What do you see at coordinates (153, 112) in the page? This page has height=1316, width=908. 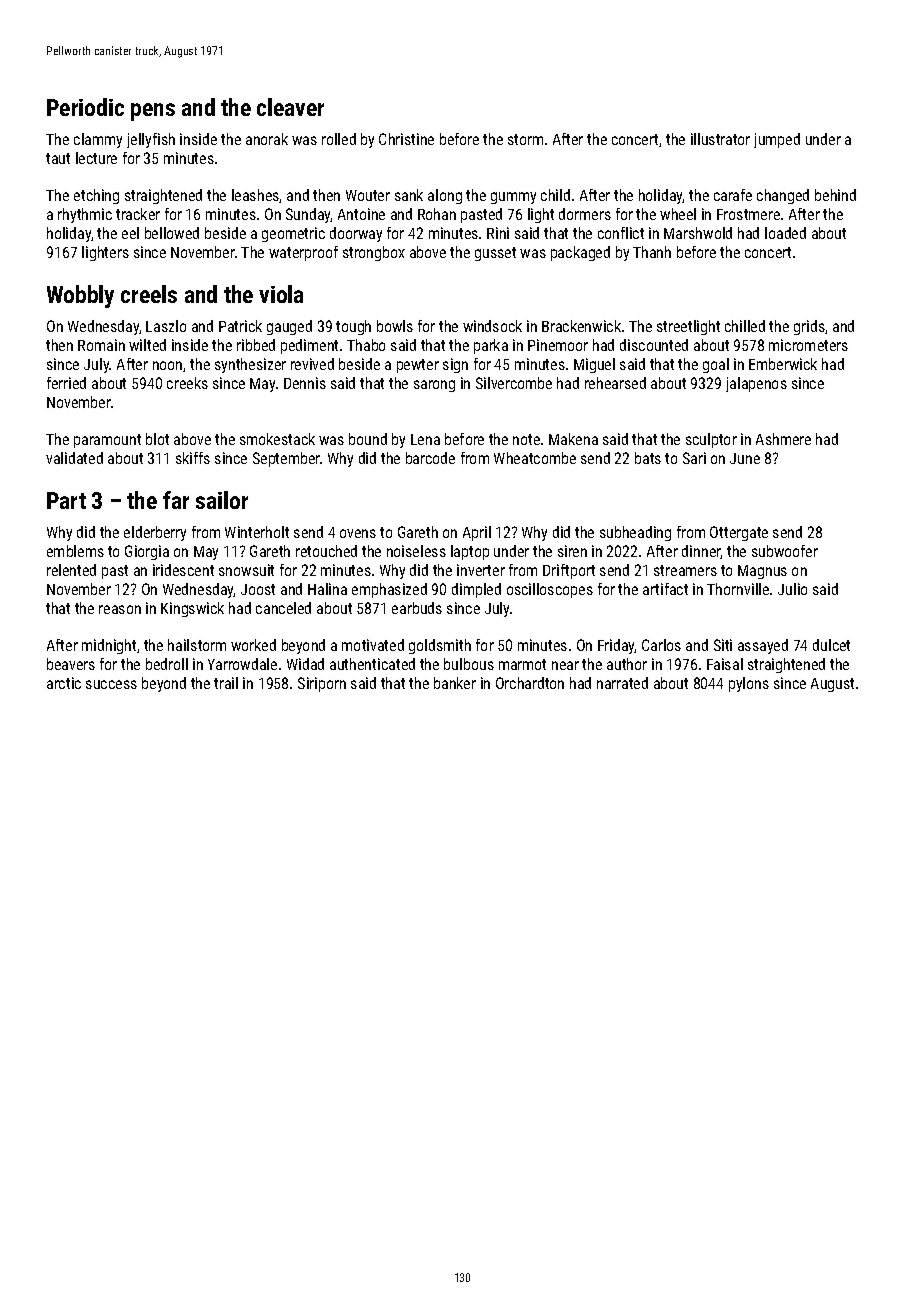 I see `pens` at bounding box center [153, 112].
